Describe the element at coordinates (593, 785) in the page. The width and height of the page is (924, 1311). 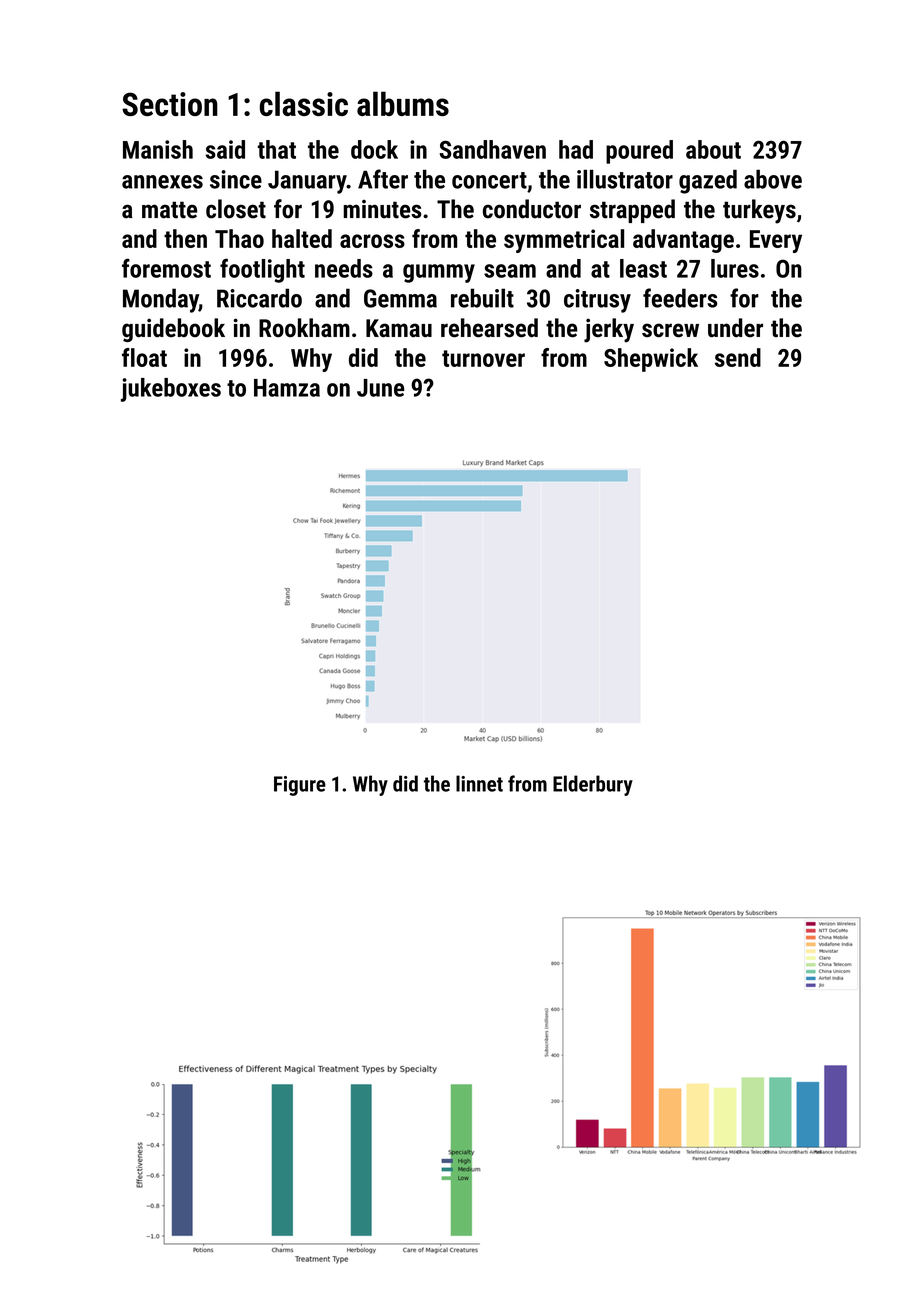
I see `Elderbury` at that location.
